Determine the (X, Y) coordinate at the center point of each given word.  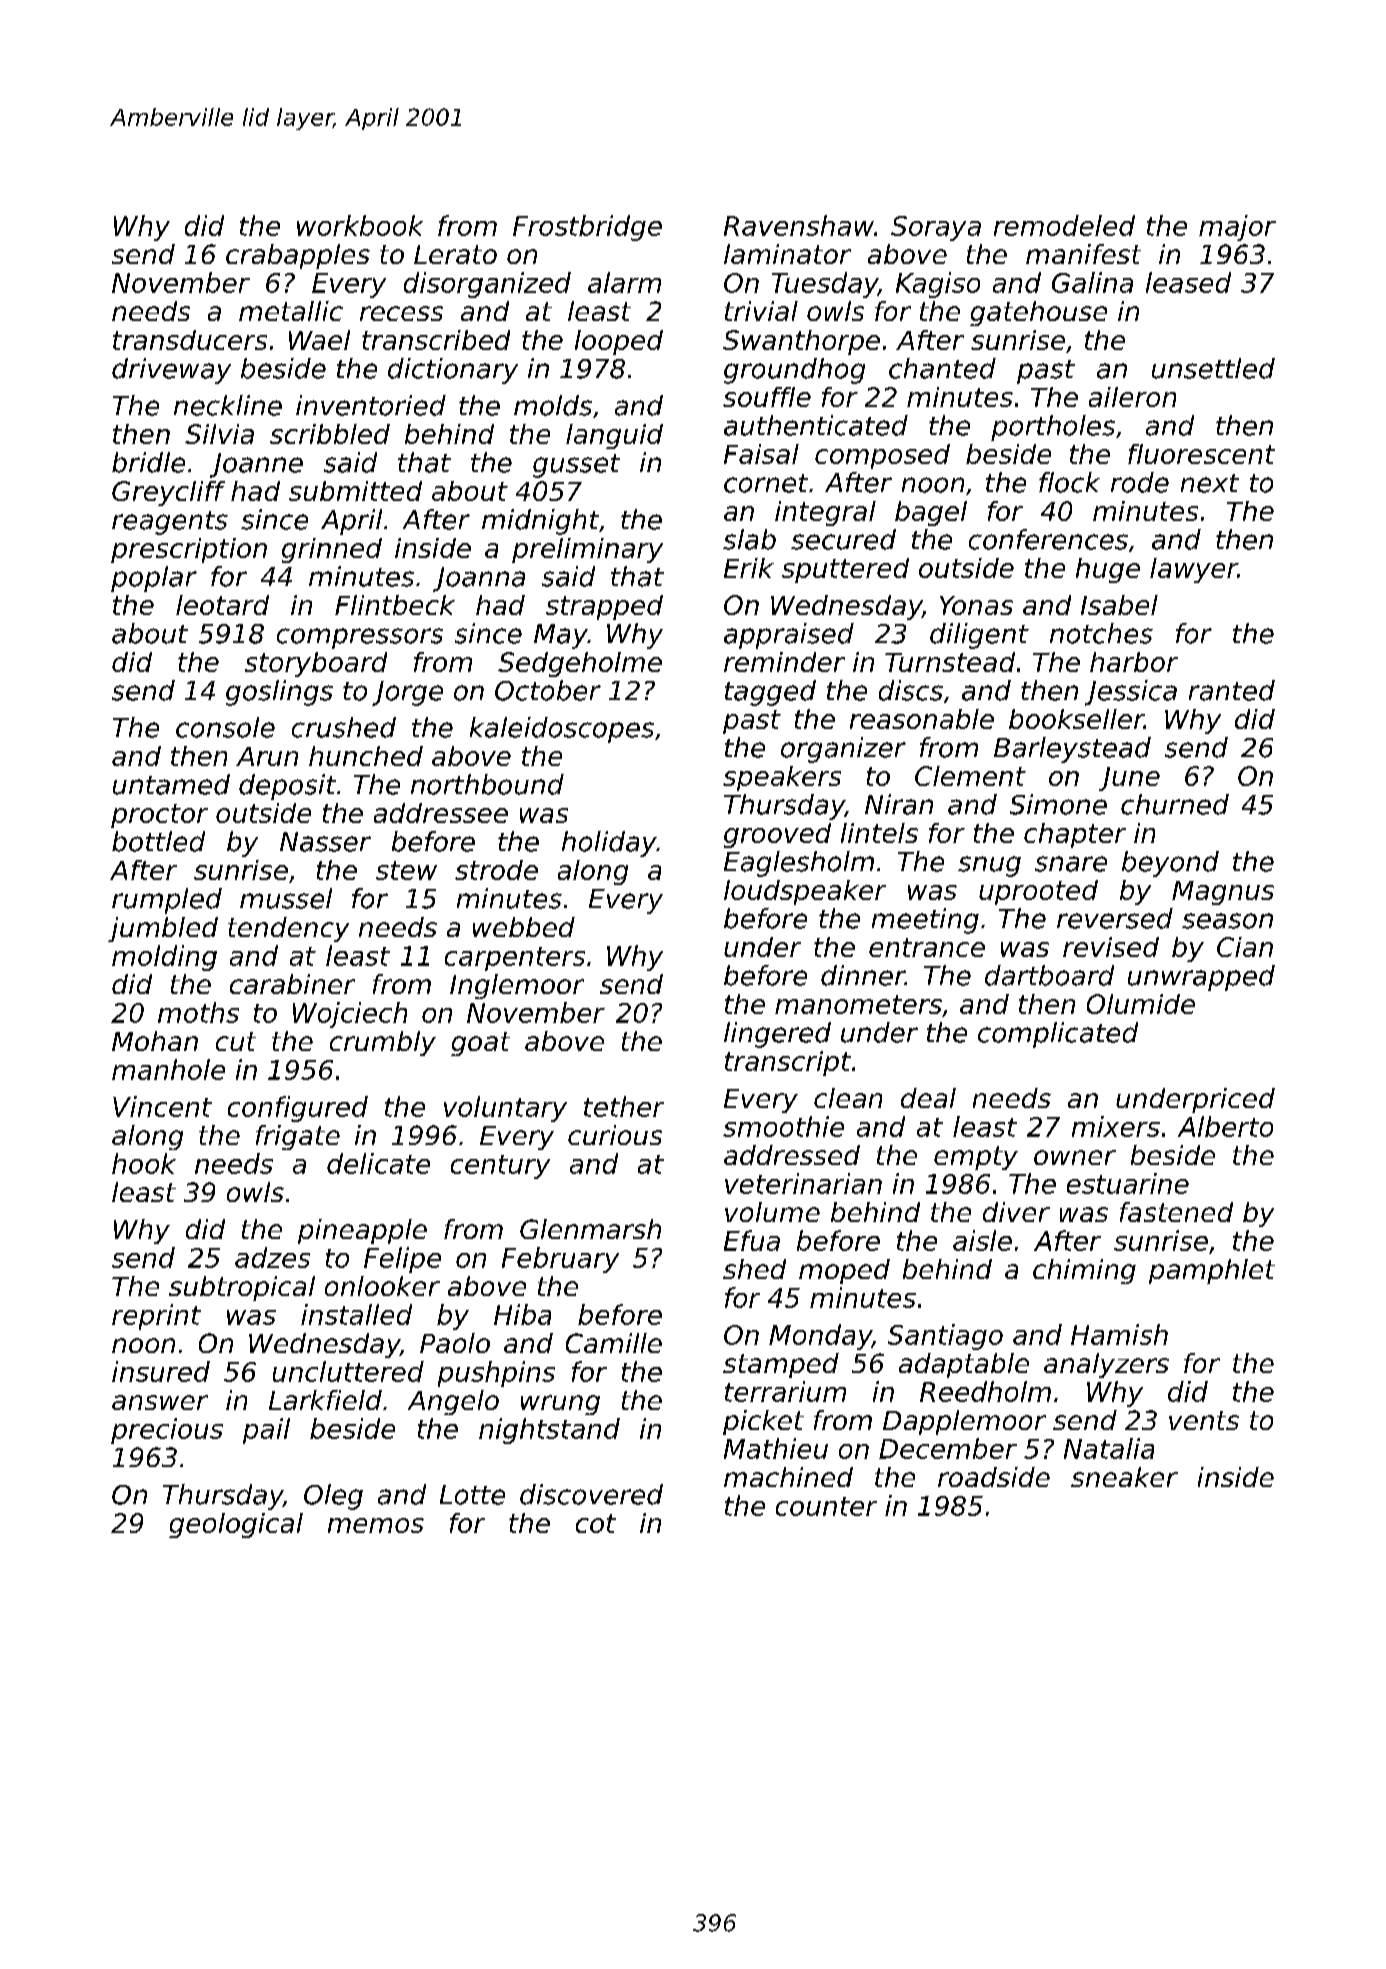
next (1210, 483)
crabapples (298, 256)
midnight (540, 522)
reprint (156, 1317)
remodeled (1064, 225)
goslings (279, 693)
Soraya (936, 228)
